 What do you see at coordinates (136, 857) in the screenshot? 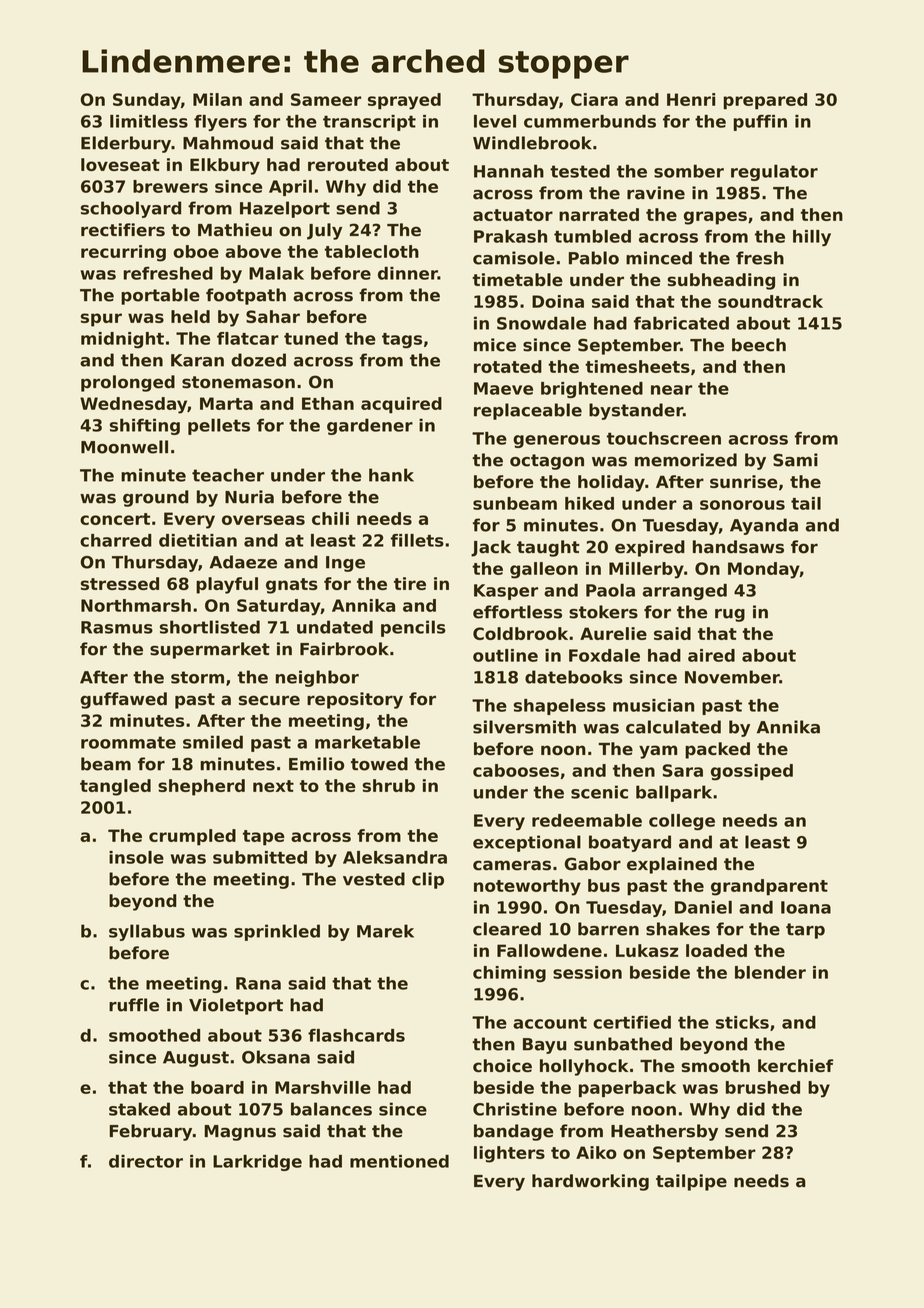
I see `insole` at bounding box center [136, 857].
